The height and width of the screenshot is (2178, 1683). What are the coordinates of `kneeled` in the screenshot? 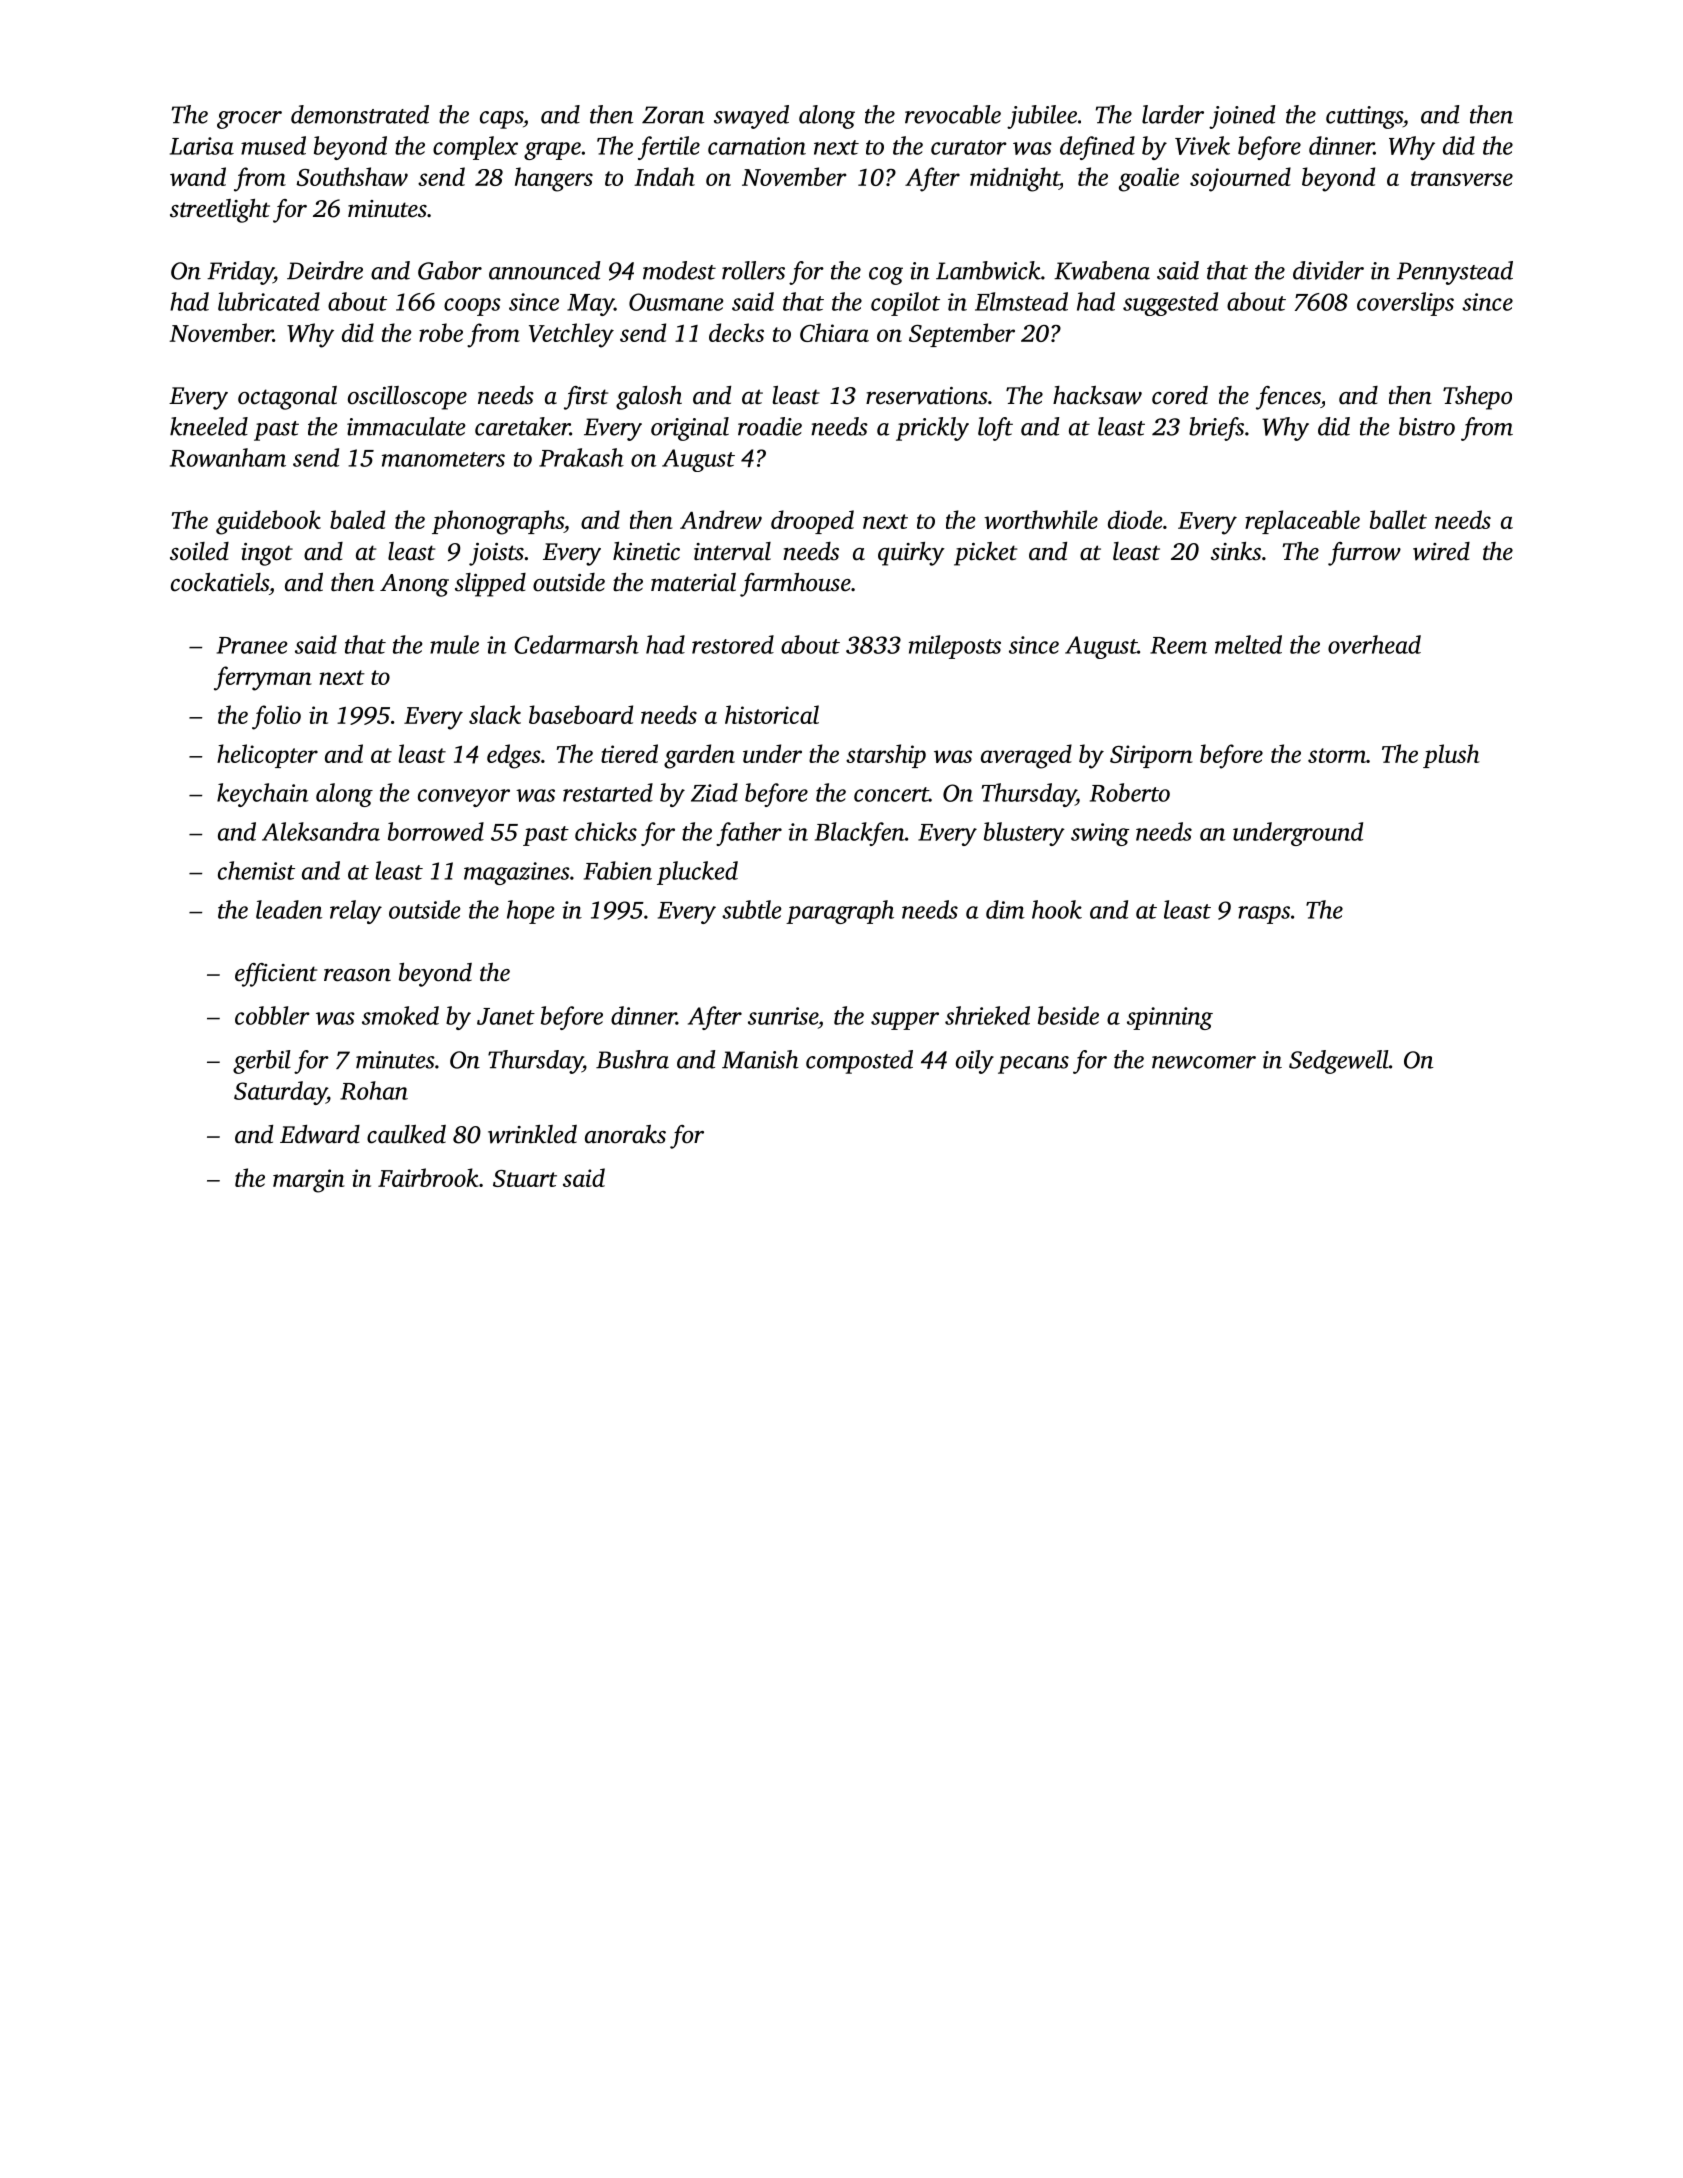 It's located at (209, 426).
